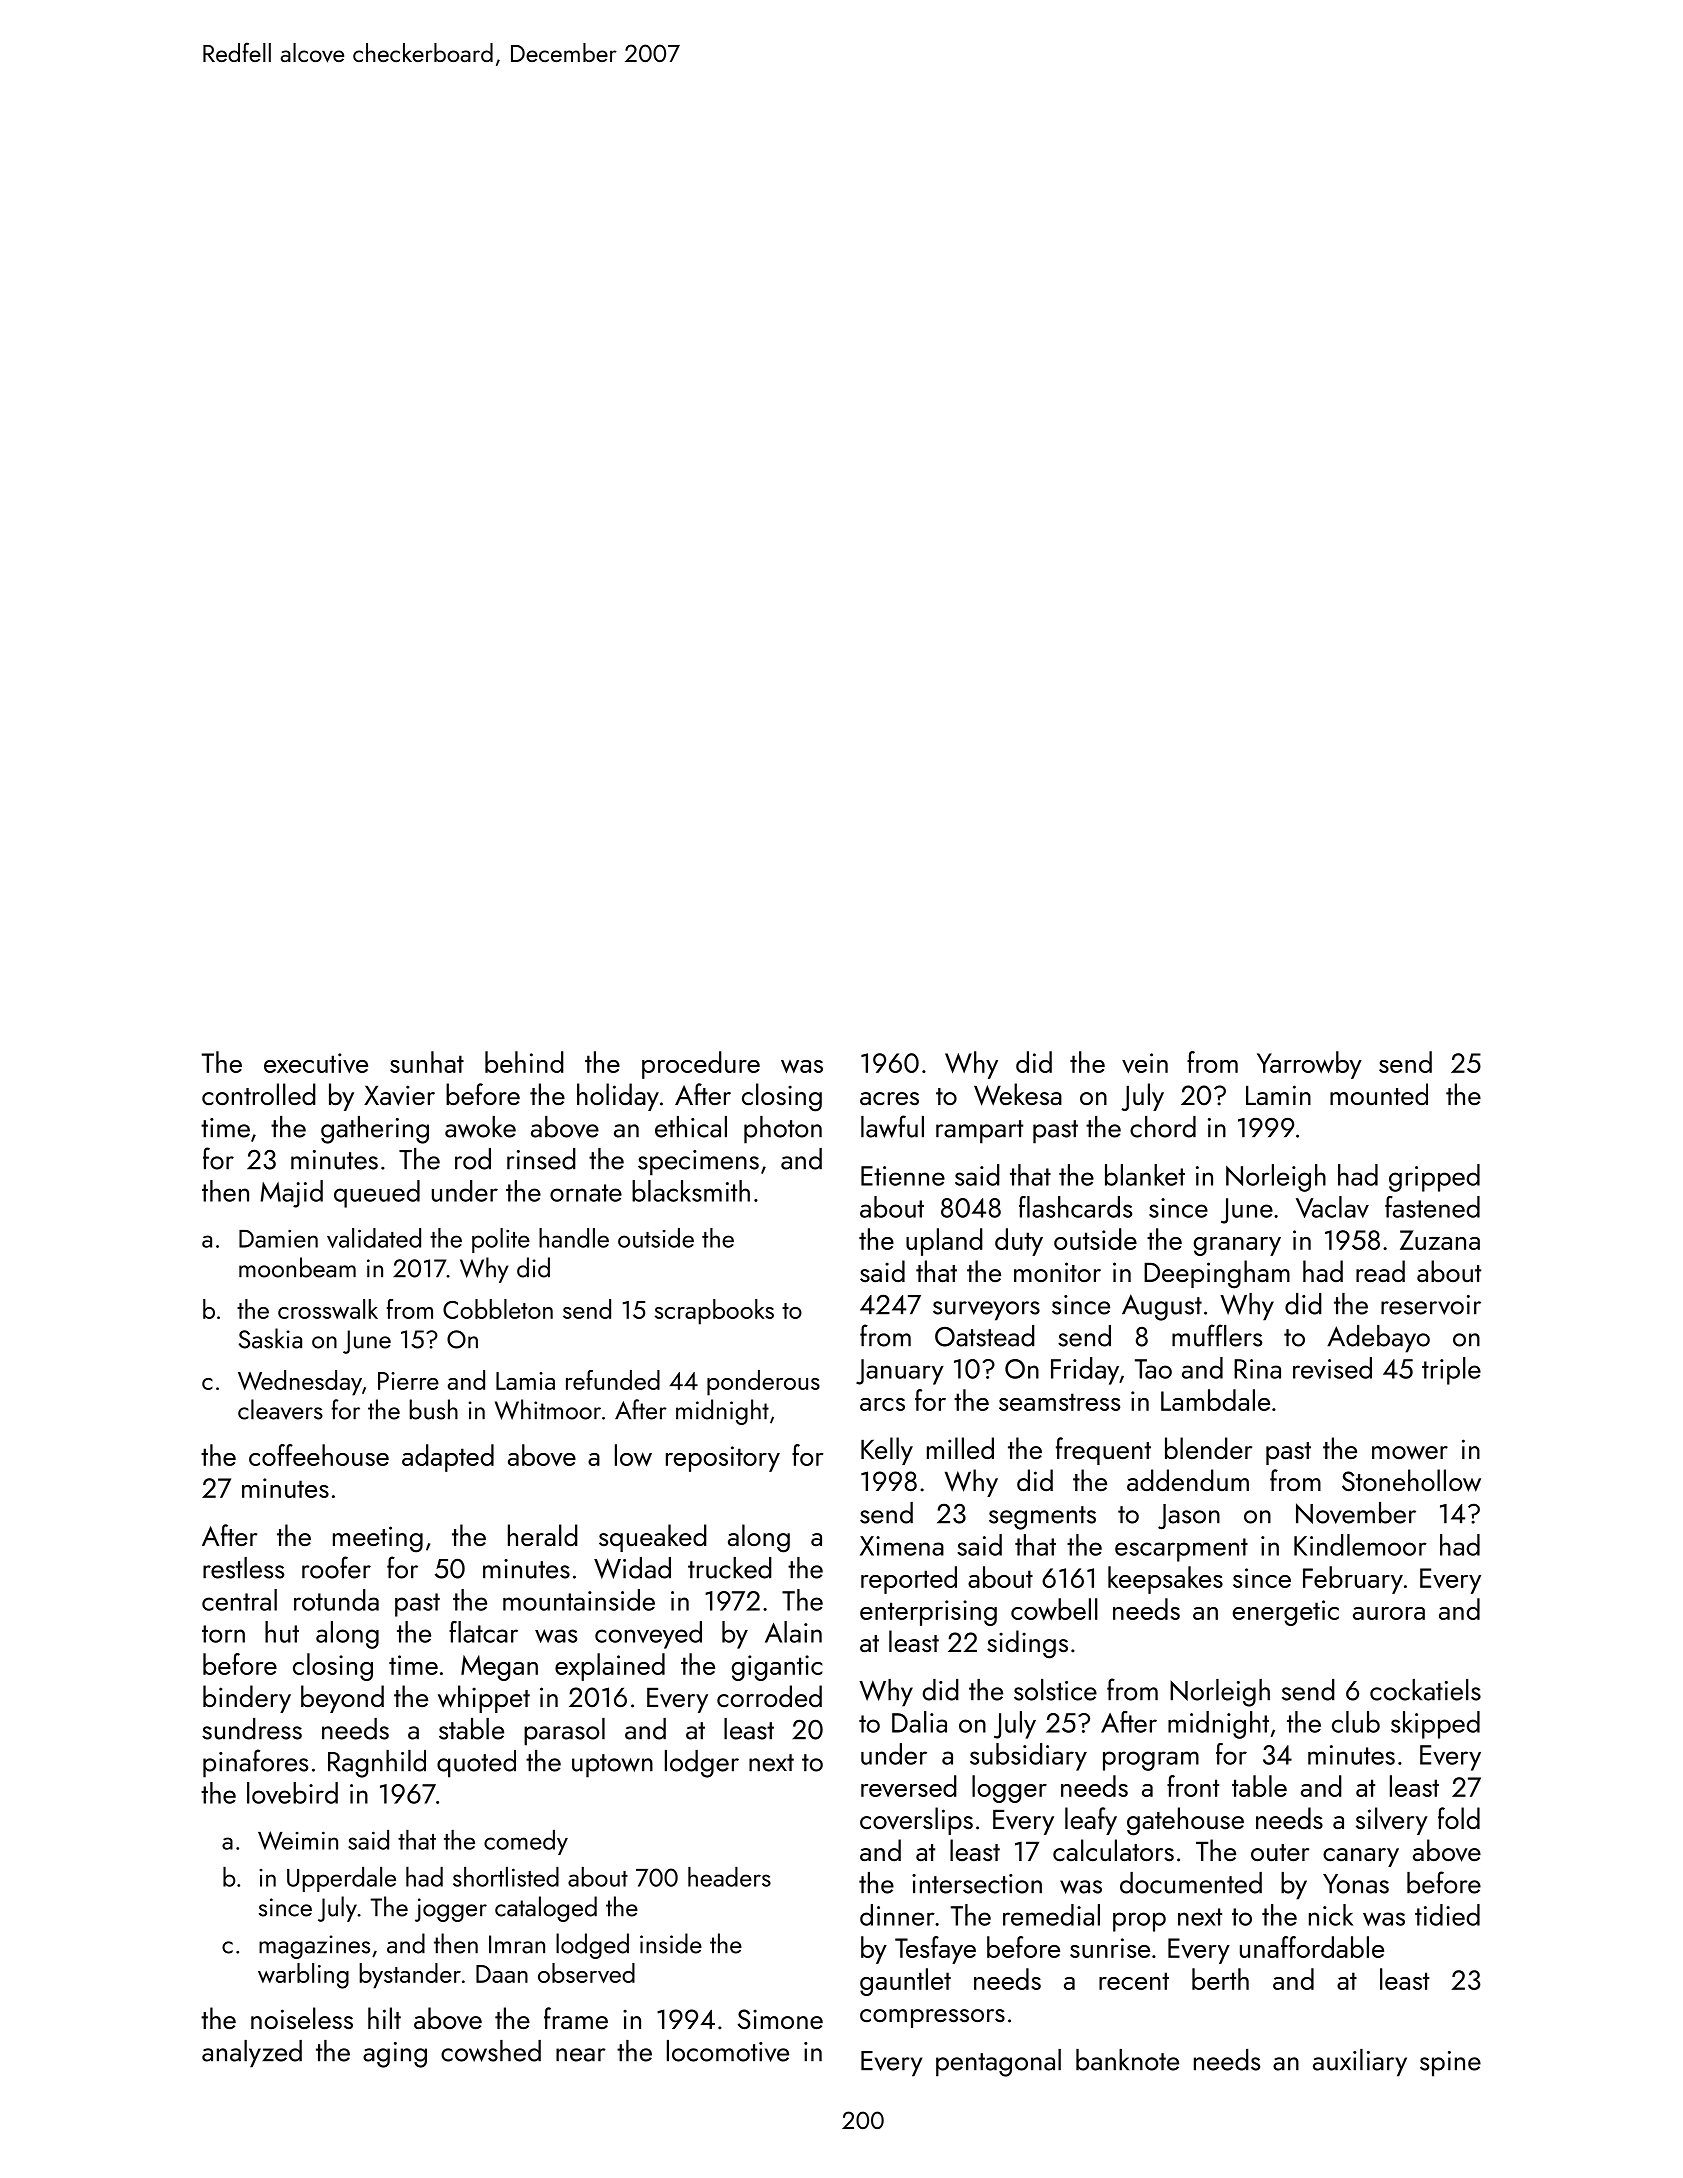 The width and height of the image is (1683, 2178). Describe the element at coordinates (701, 1065) in the image. I see `procedure` at that location.
